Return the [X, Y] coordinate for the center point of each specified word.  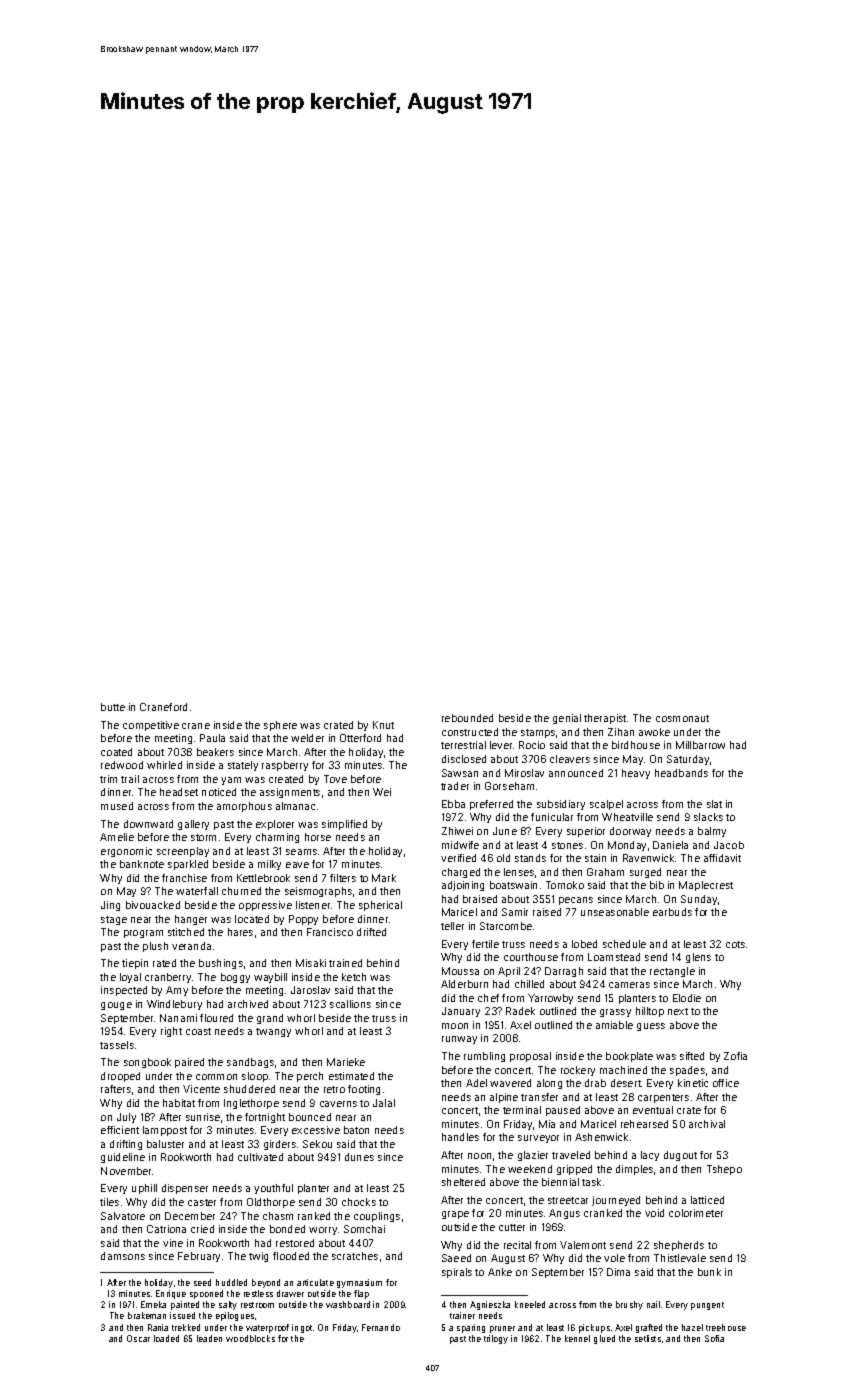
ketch [354, 977]
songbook [147, 1063]
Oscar [138, 1338]
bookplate [629, 1057]
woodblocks [250, 1338]
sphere [280, 726]
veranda [191, 946]
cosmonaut [682, 718]
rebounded [467, 718]
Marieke [346, 1062]
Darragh [564, 972]
